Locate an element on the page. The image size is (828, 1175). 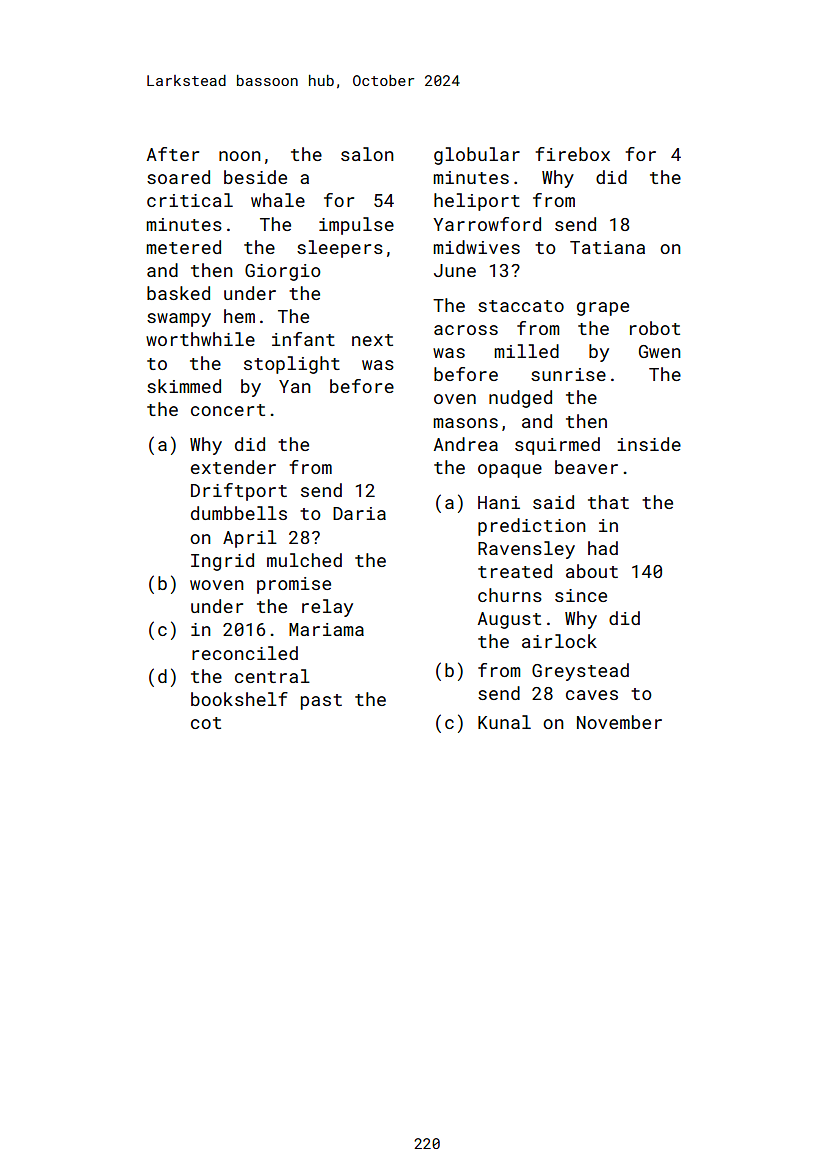
noon is located at coordinates (240, 156).
